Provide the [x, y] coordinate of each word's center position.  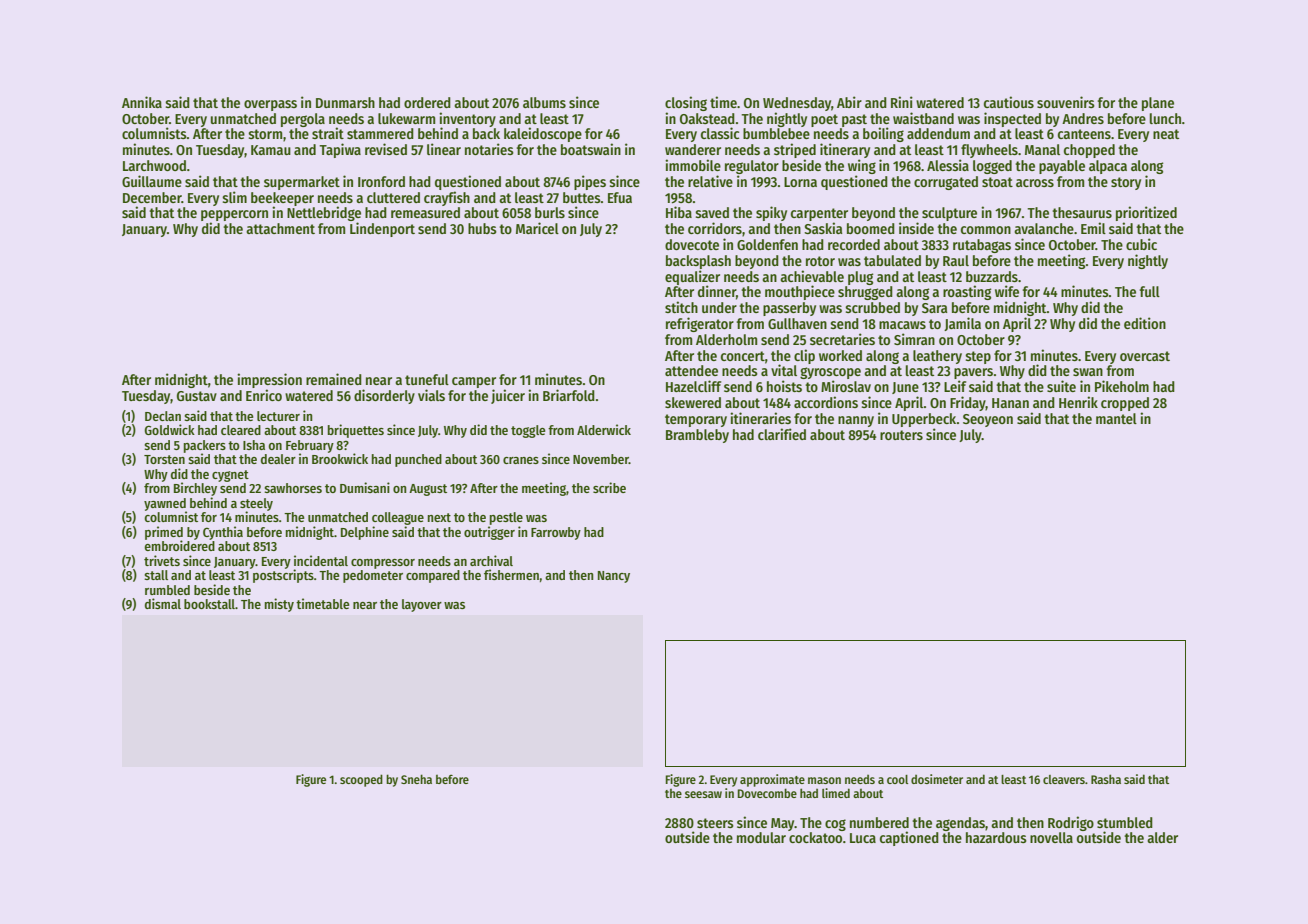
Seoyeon [988, 420]
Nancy [614, 577]
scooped [361, 780]
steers [715, 823]
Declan [163, 416]
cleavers [1064, 779]
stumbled [1125, 822]
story [1126, 183]
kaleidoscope [543, 134]
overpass [270, 105]
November [601, 459]
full [1150, 291]
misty [279, 605]
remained [334, 379]
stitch [681, 307]
